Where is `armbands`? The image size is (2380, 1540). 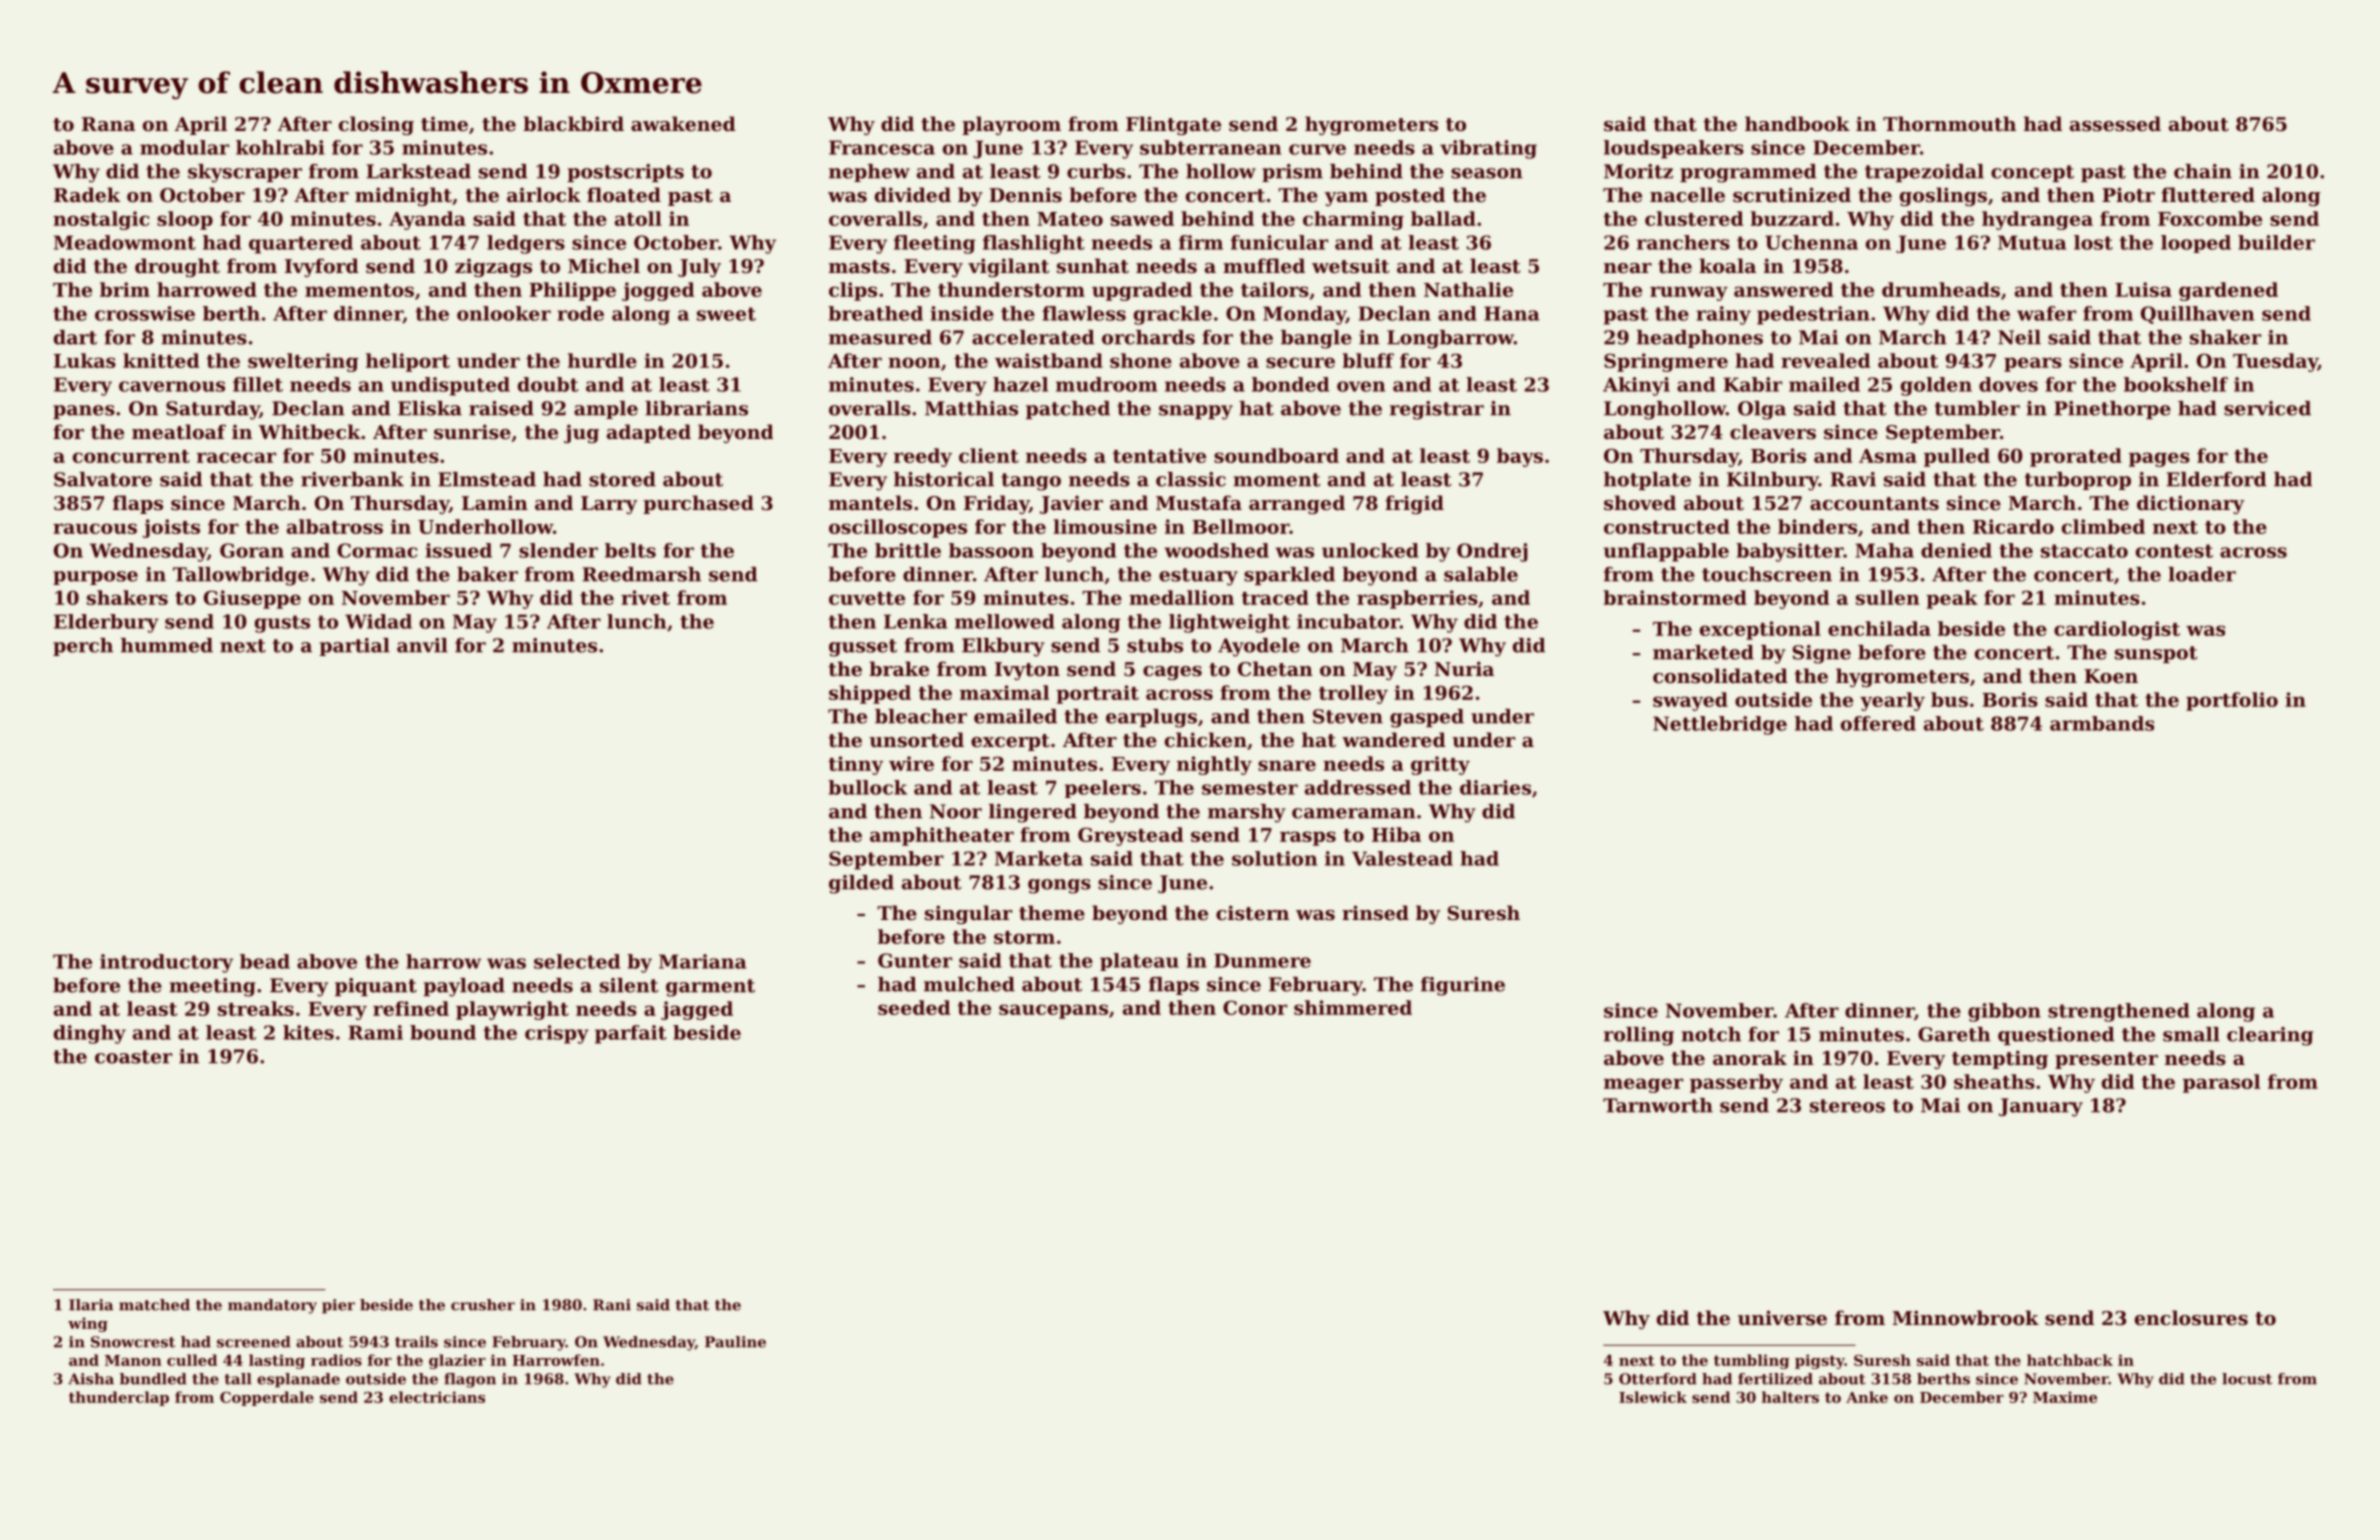
armbands is located at coordinates (2102, 723).
